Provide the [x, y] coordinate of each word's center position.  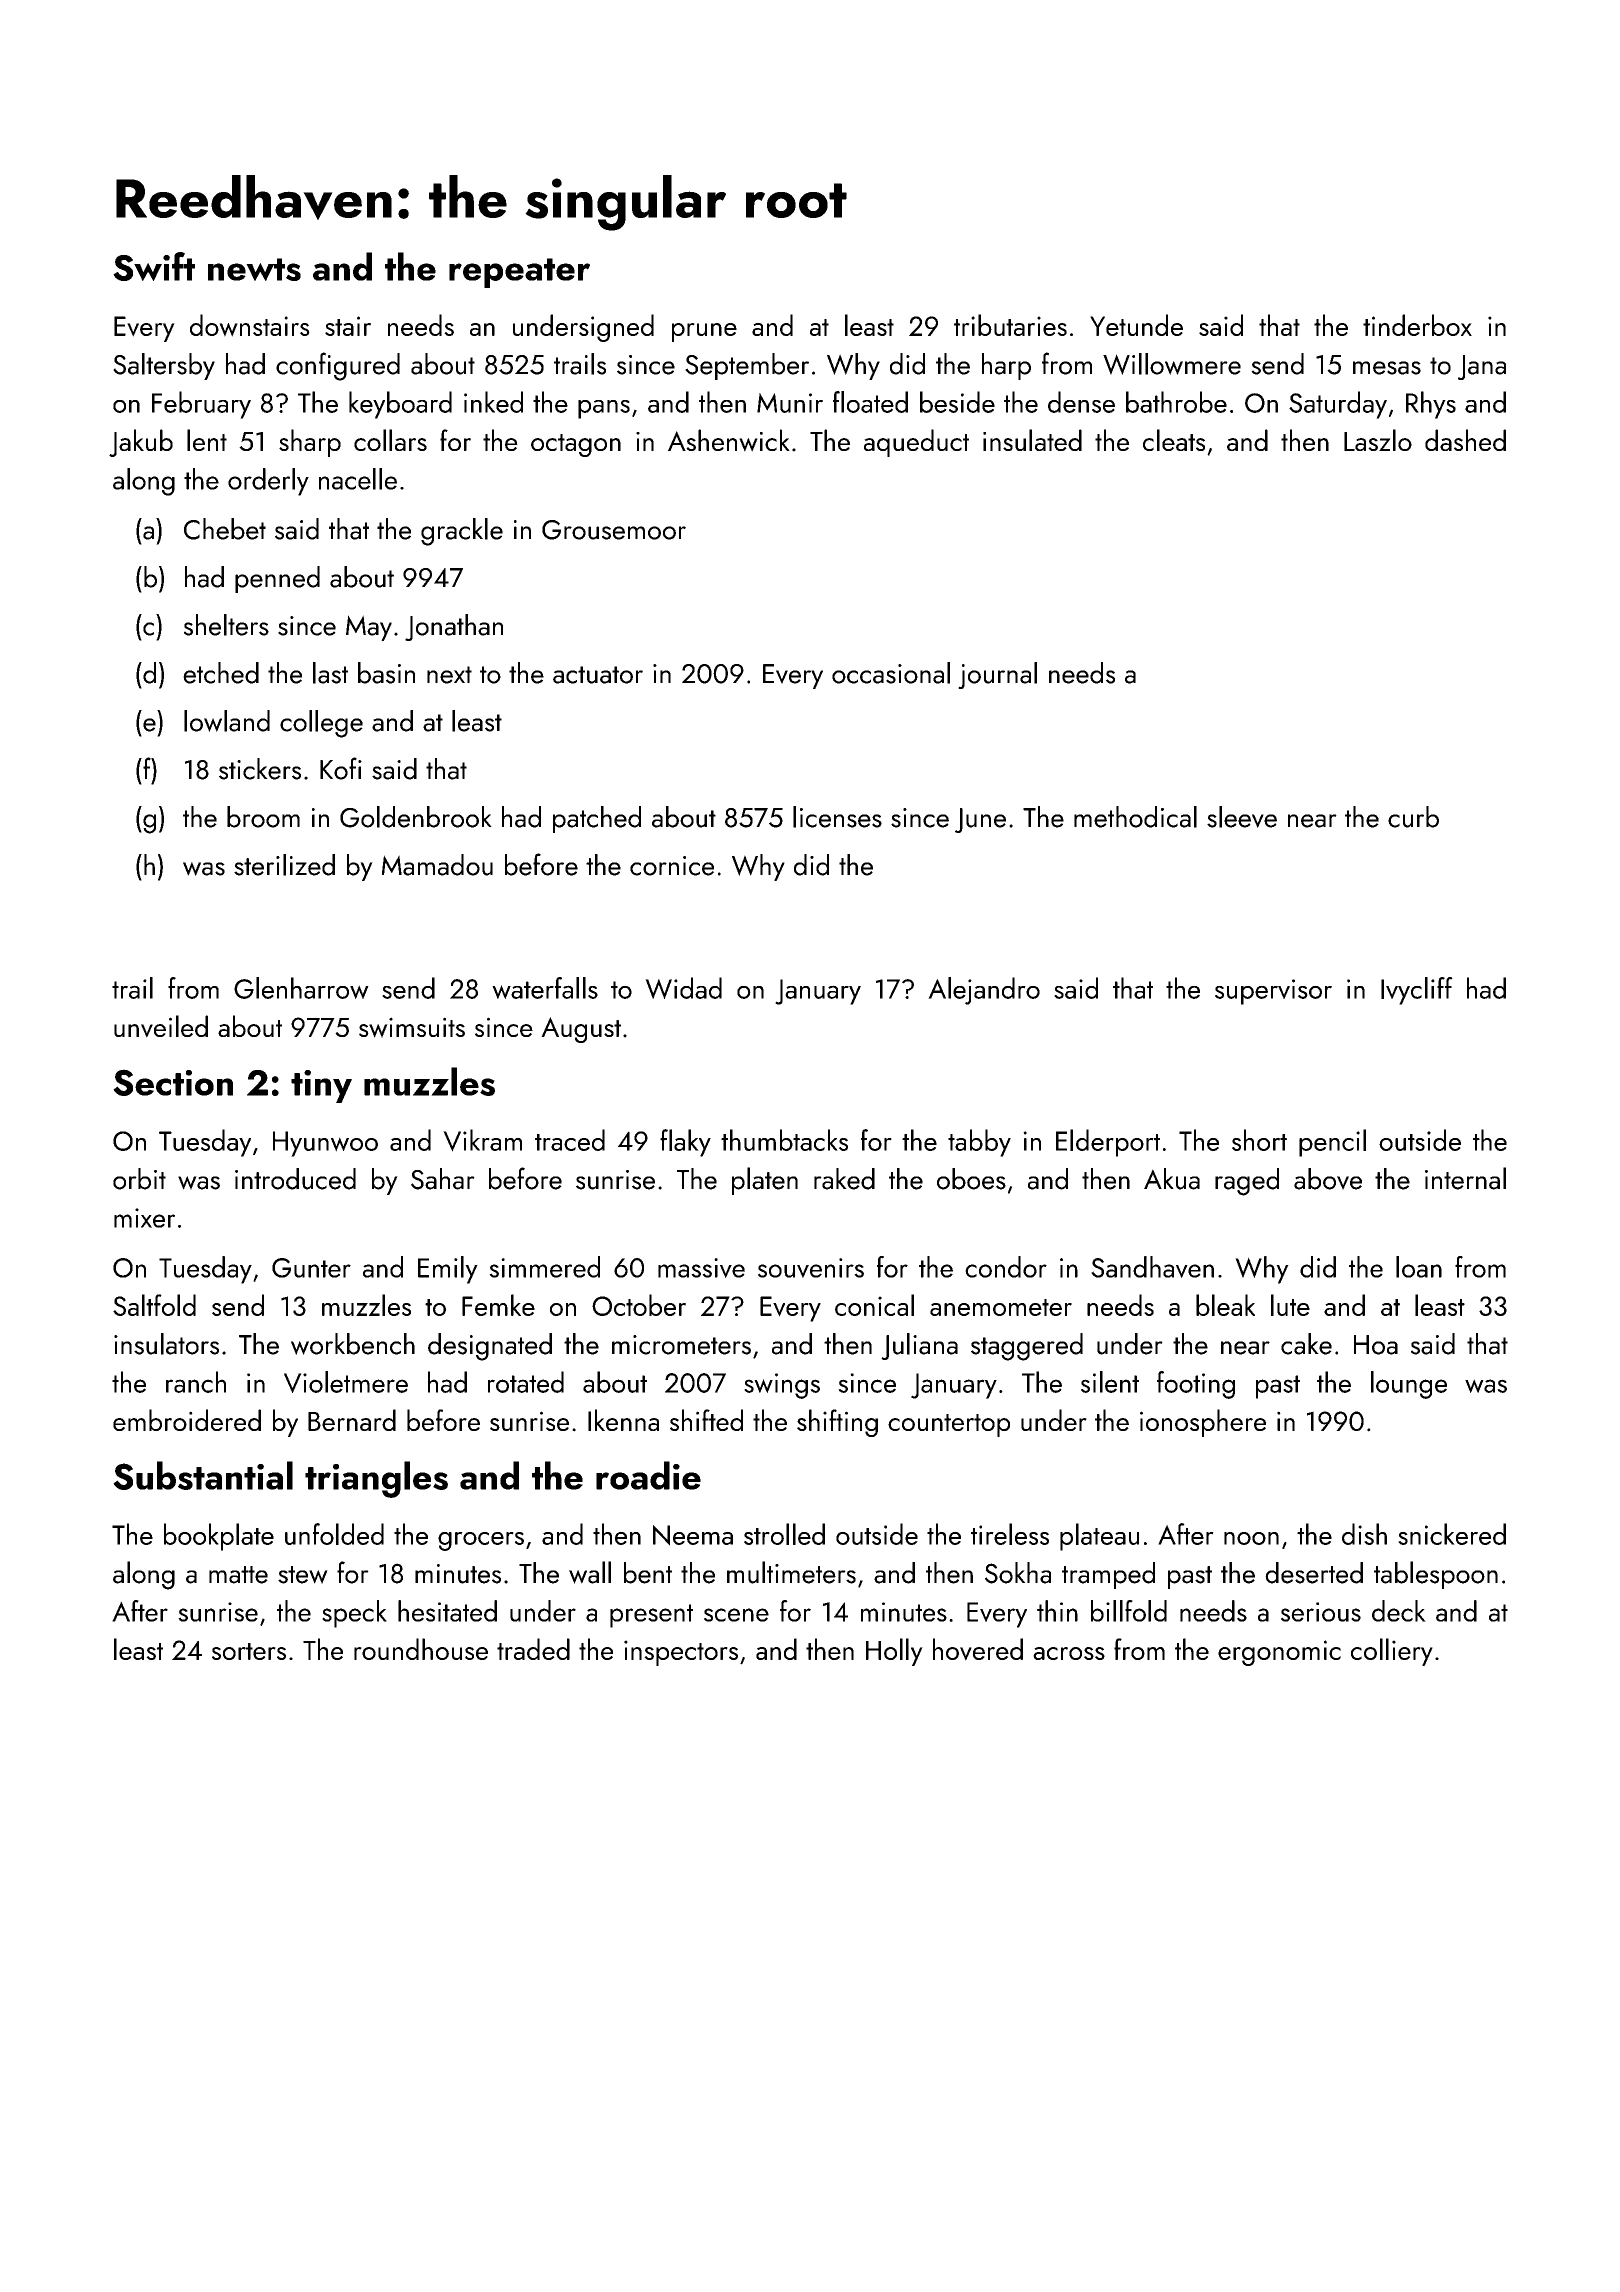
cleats [1174, 440]
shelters [226, 625]
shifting [837, 1423]
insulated [1032, 440]
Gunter [311, 1268]
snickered [1452, 1534]
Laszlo [1378, 440]
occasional [891, 673]
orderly [268, 482]
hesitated [447, 1611]
